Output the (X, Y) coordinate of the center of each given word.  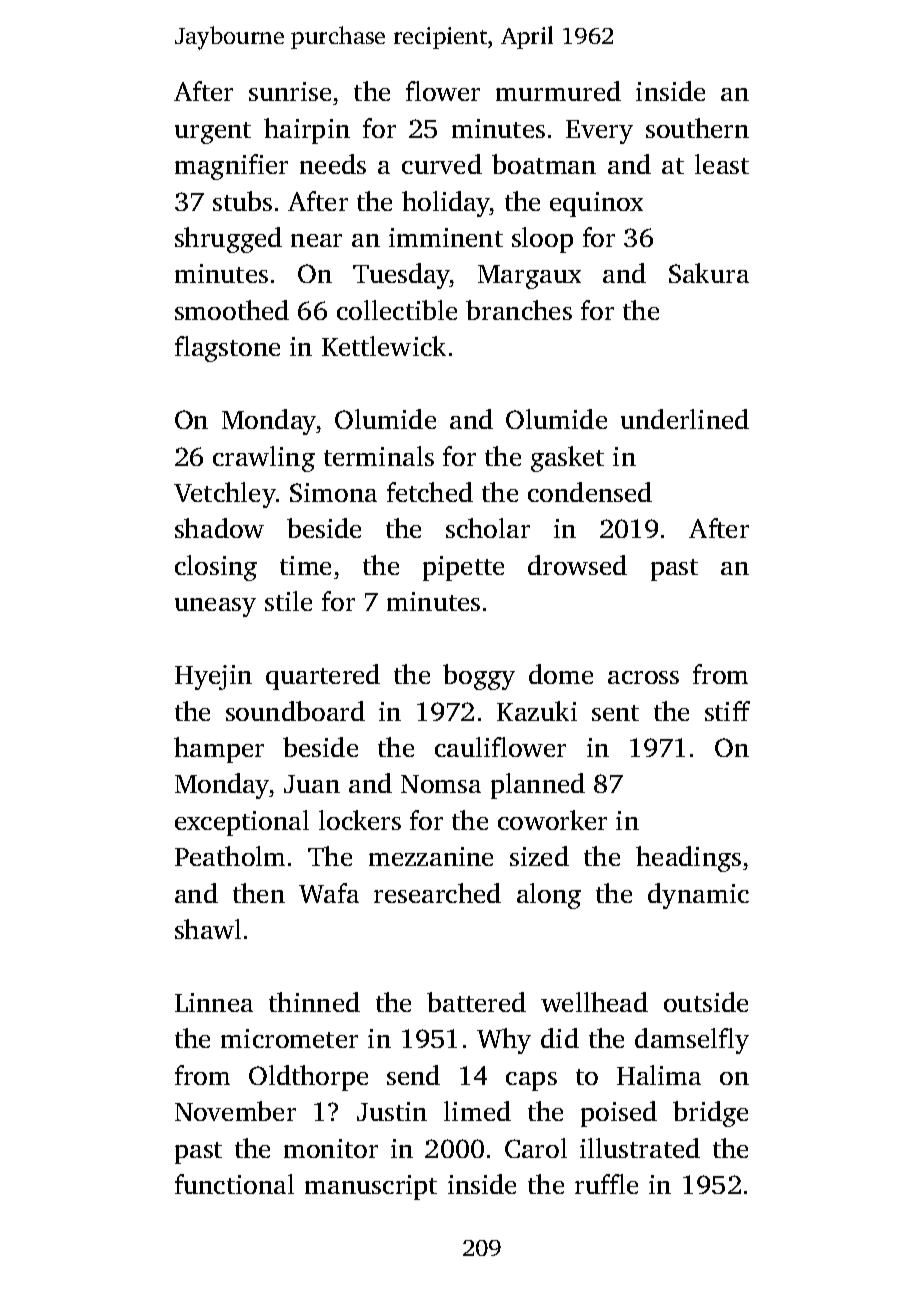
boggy (479, 677)
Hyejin (213, 677)
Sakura (709, 273)
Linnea (214, 1002)
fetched (430, 492)
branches (519, 310)
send (413, 1075)
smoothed (232, 310)
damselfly (692, 1041)
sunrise (290, 91)
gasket (567, 459)
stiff (727, 711)
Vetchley (225, 495)
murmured (558, 91)
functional (234, 1184)
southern (697, 128)
